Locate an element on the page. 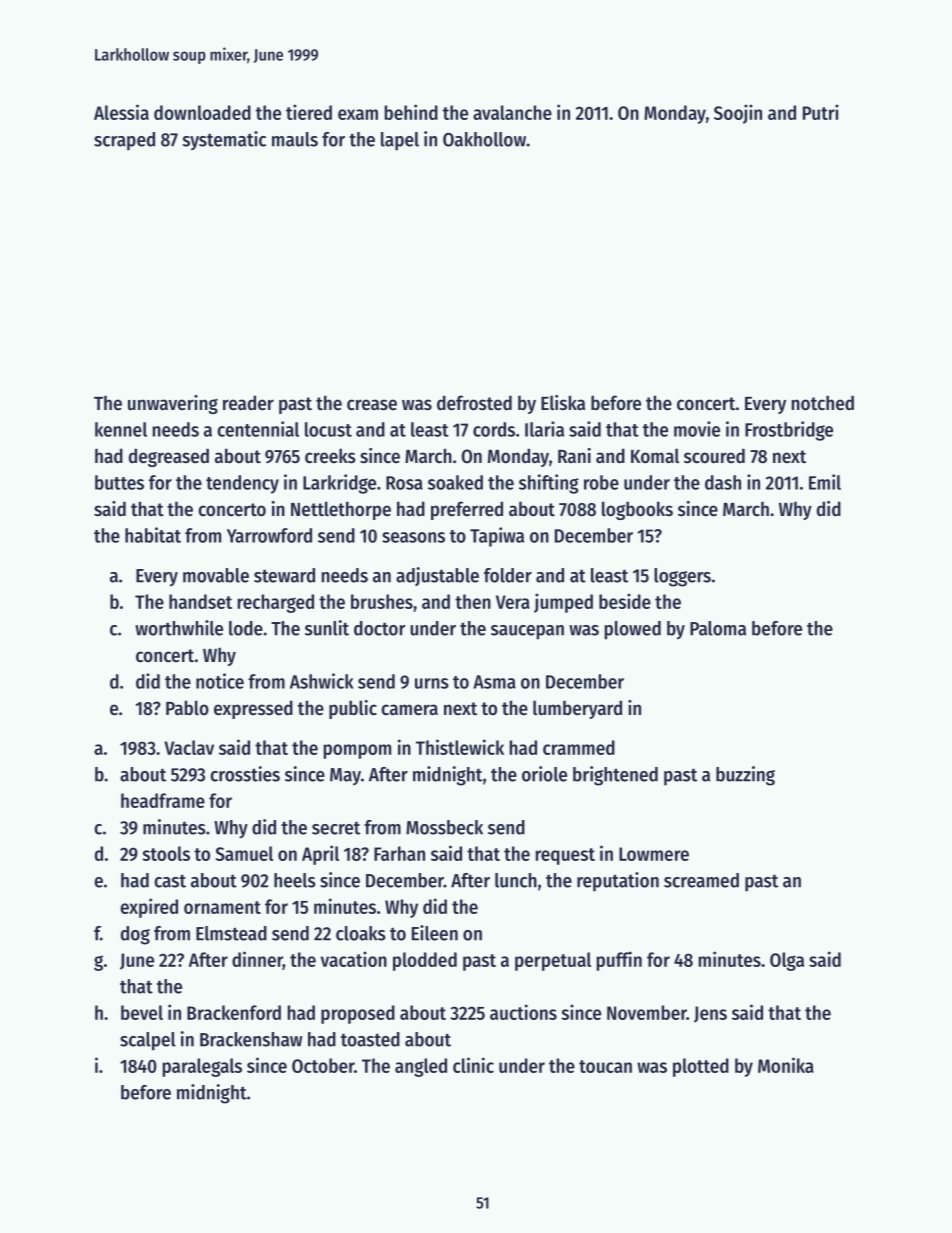 The height and width of the page is (1233, 952). Paloma is located at coordinates (718, 628).
